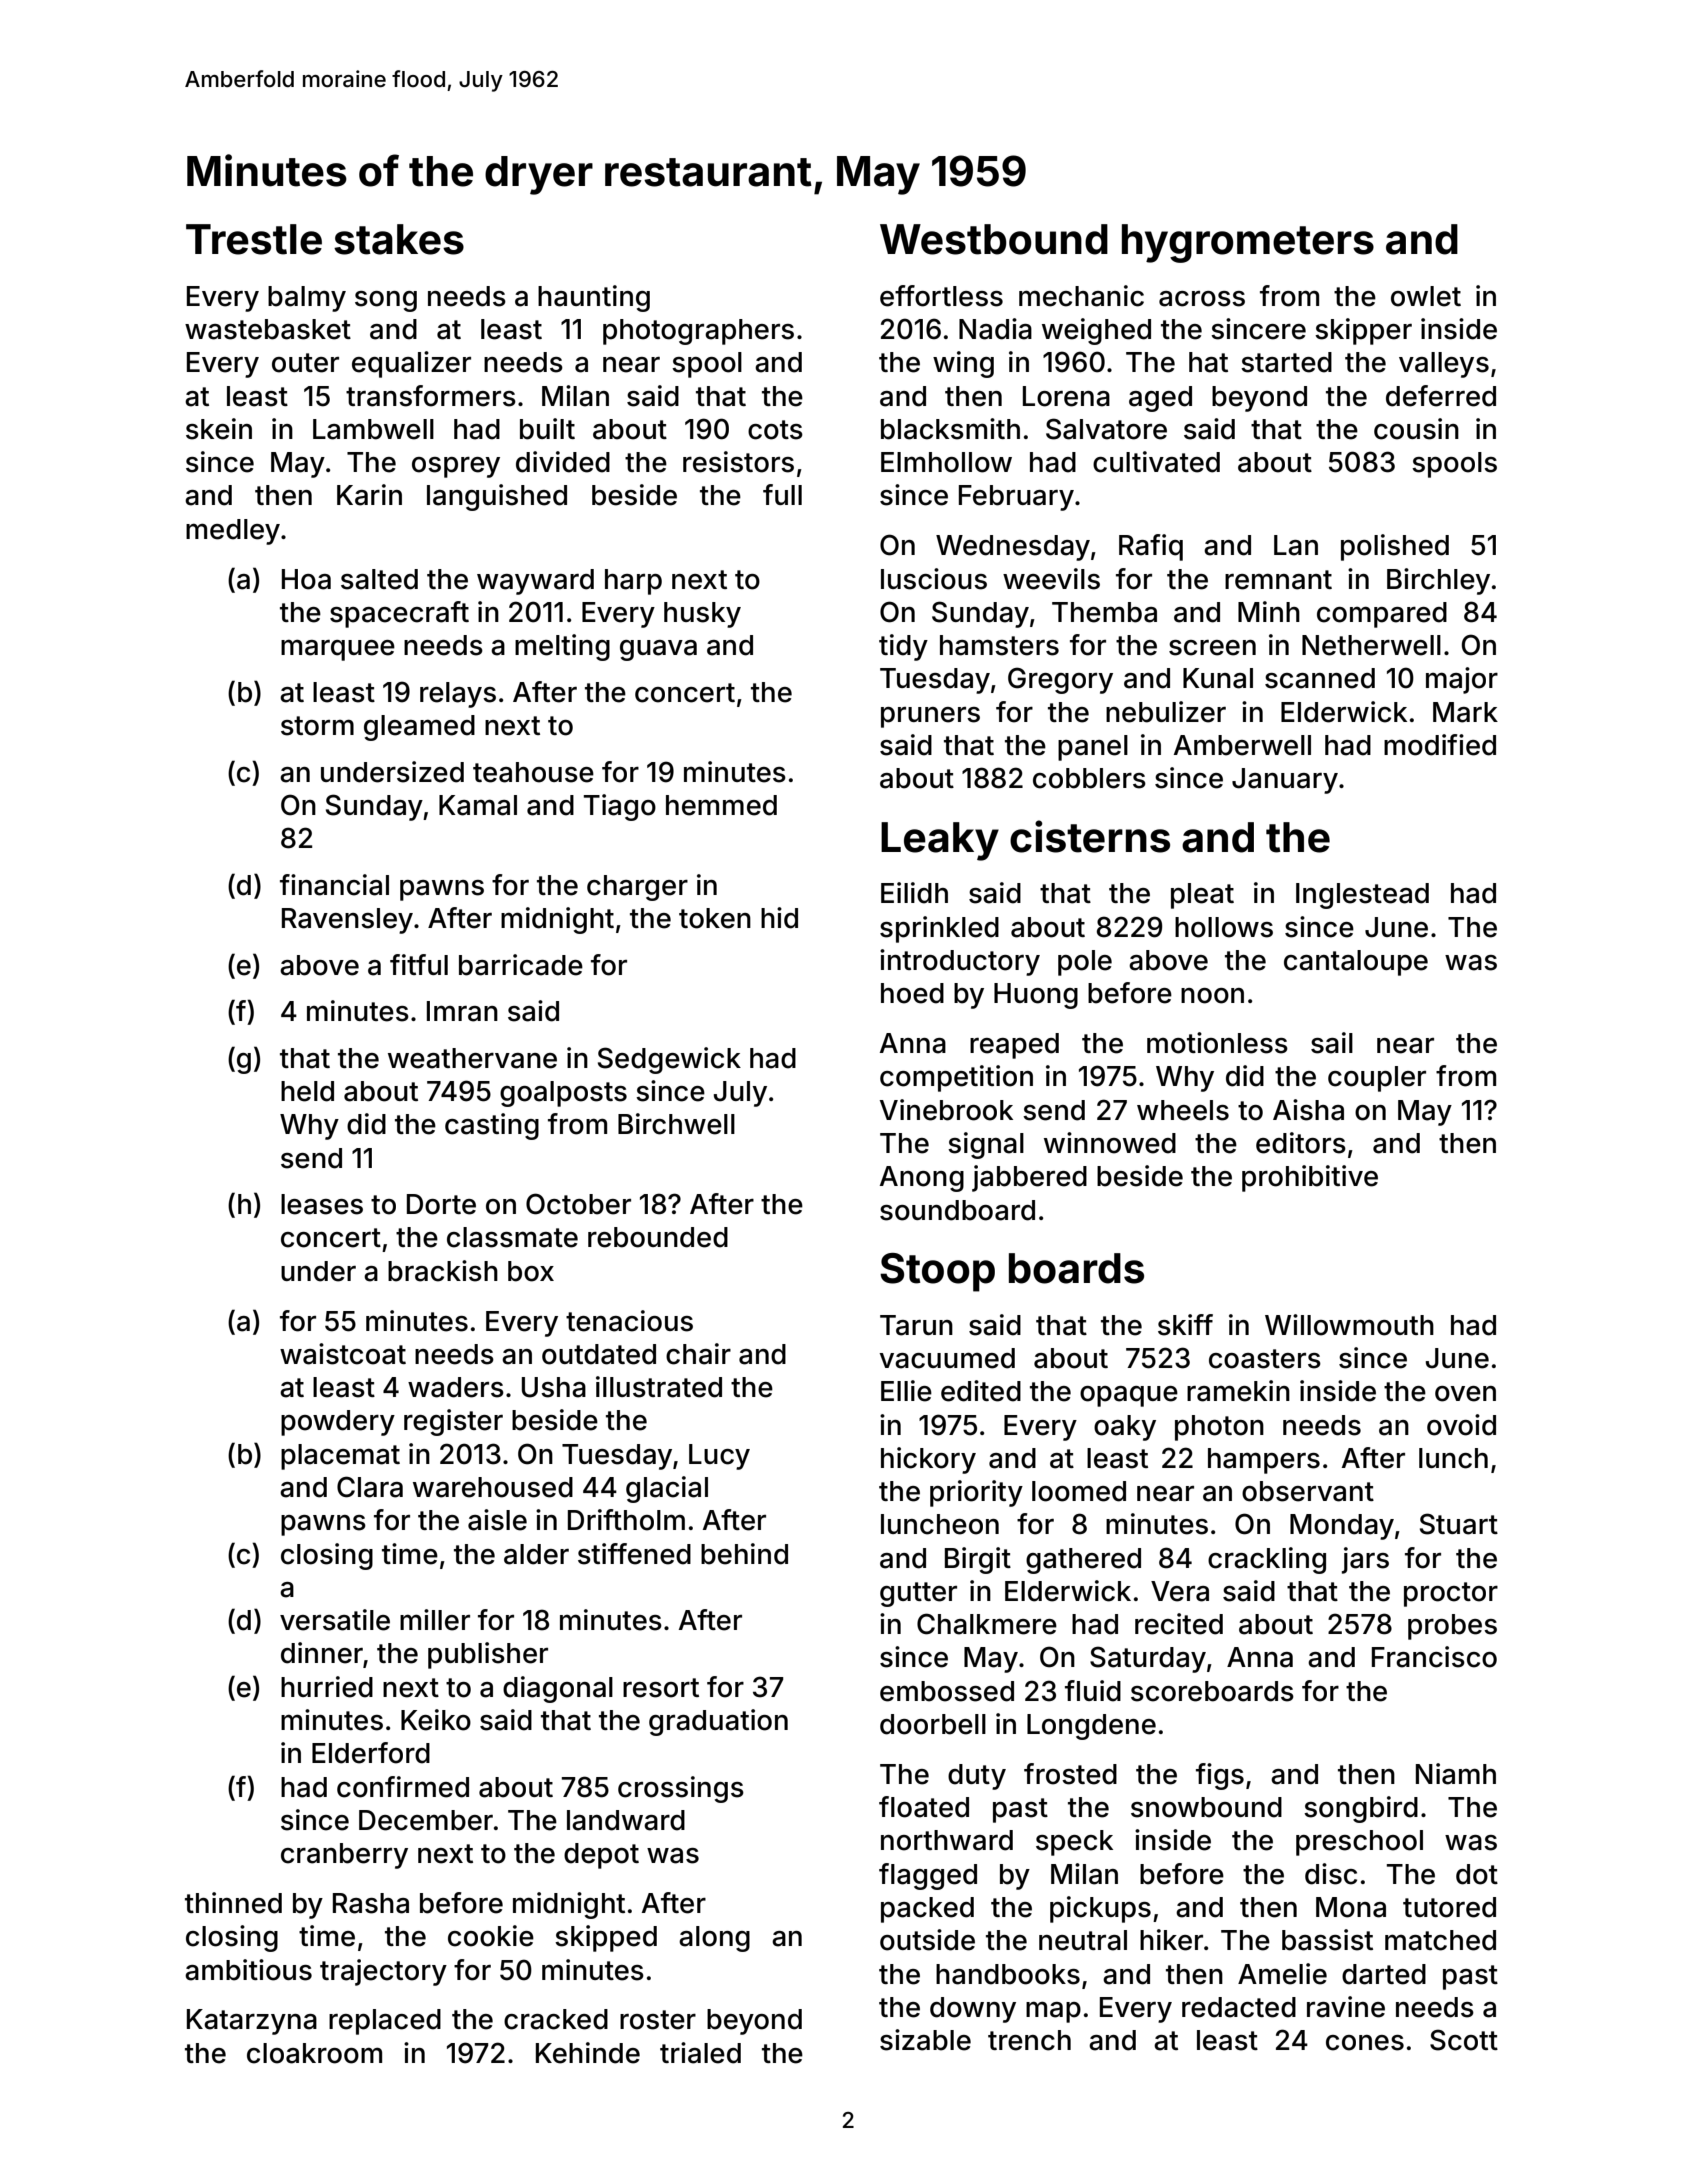 Image resolution: width=1683 pixels, height=2178 pixels. I want to click on held, so click(307, 1091).
